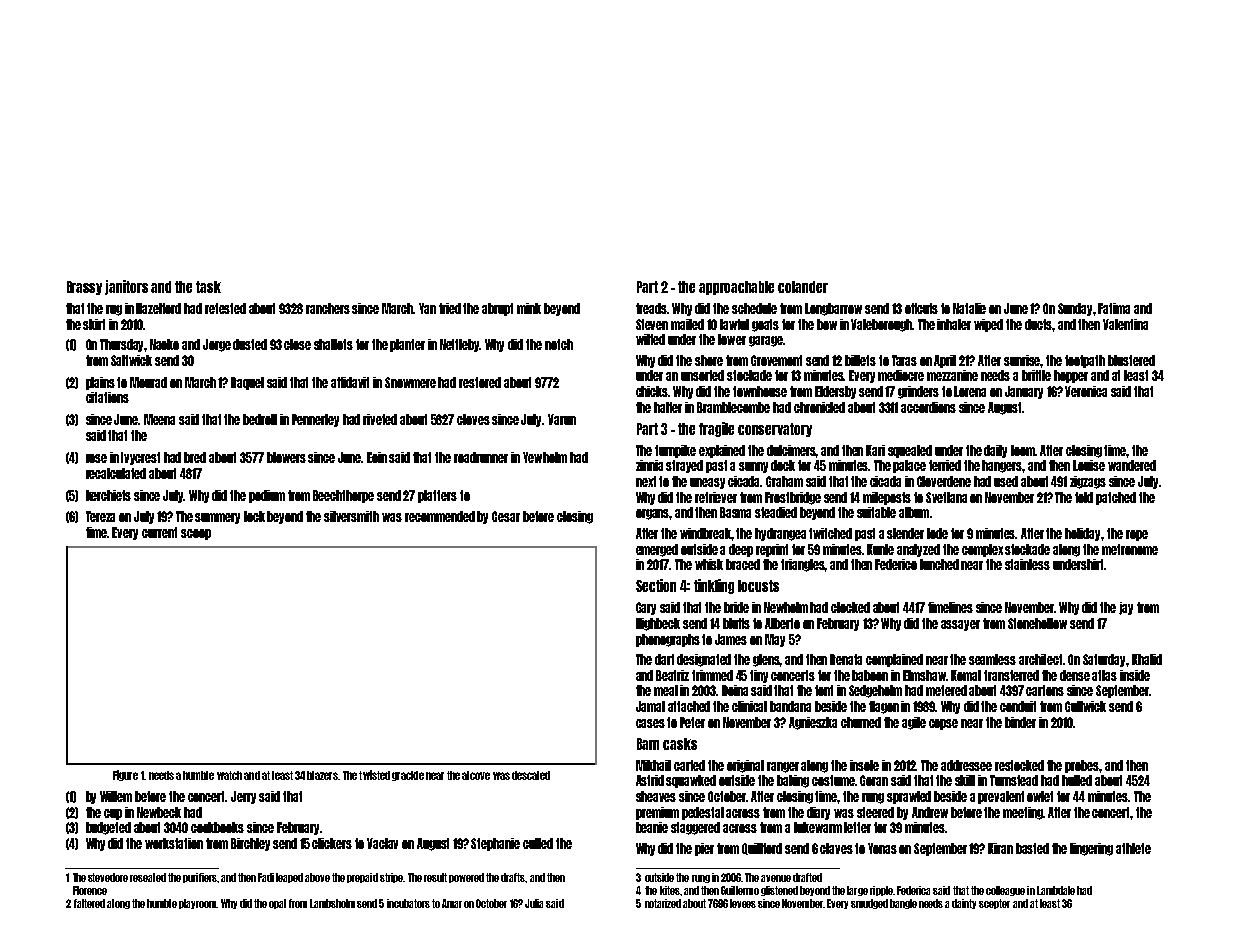 The height and width of the document is (952, 1233). I want to click on garage, so click(766, 341).
